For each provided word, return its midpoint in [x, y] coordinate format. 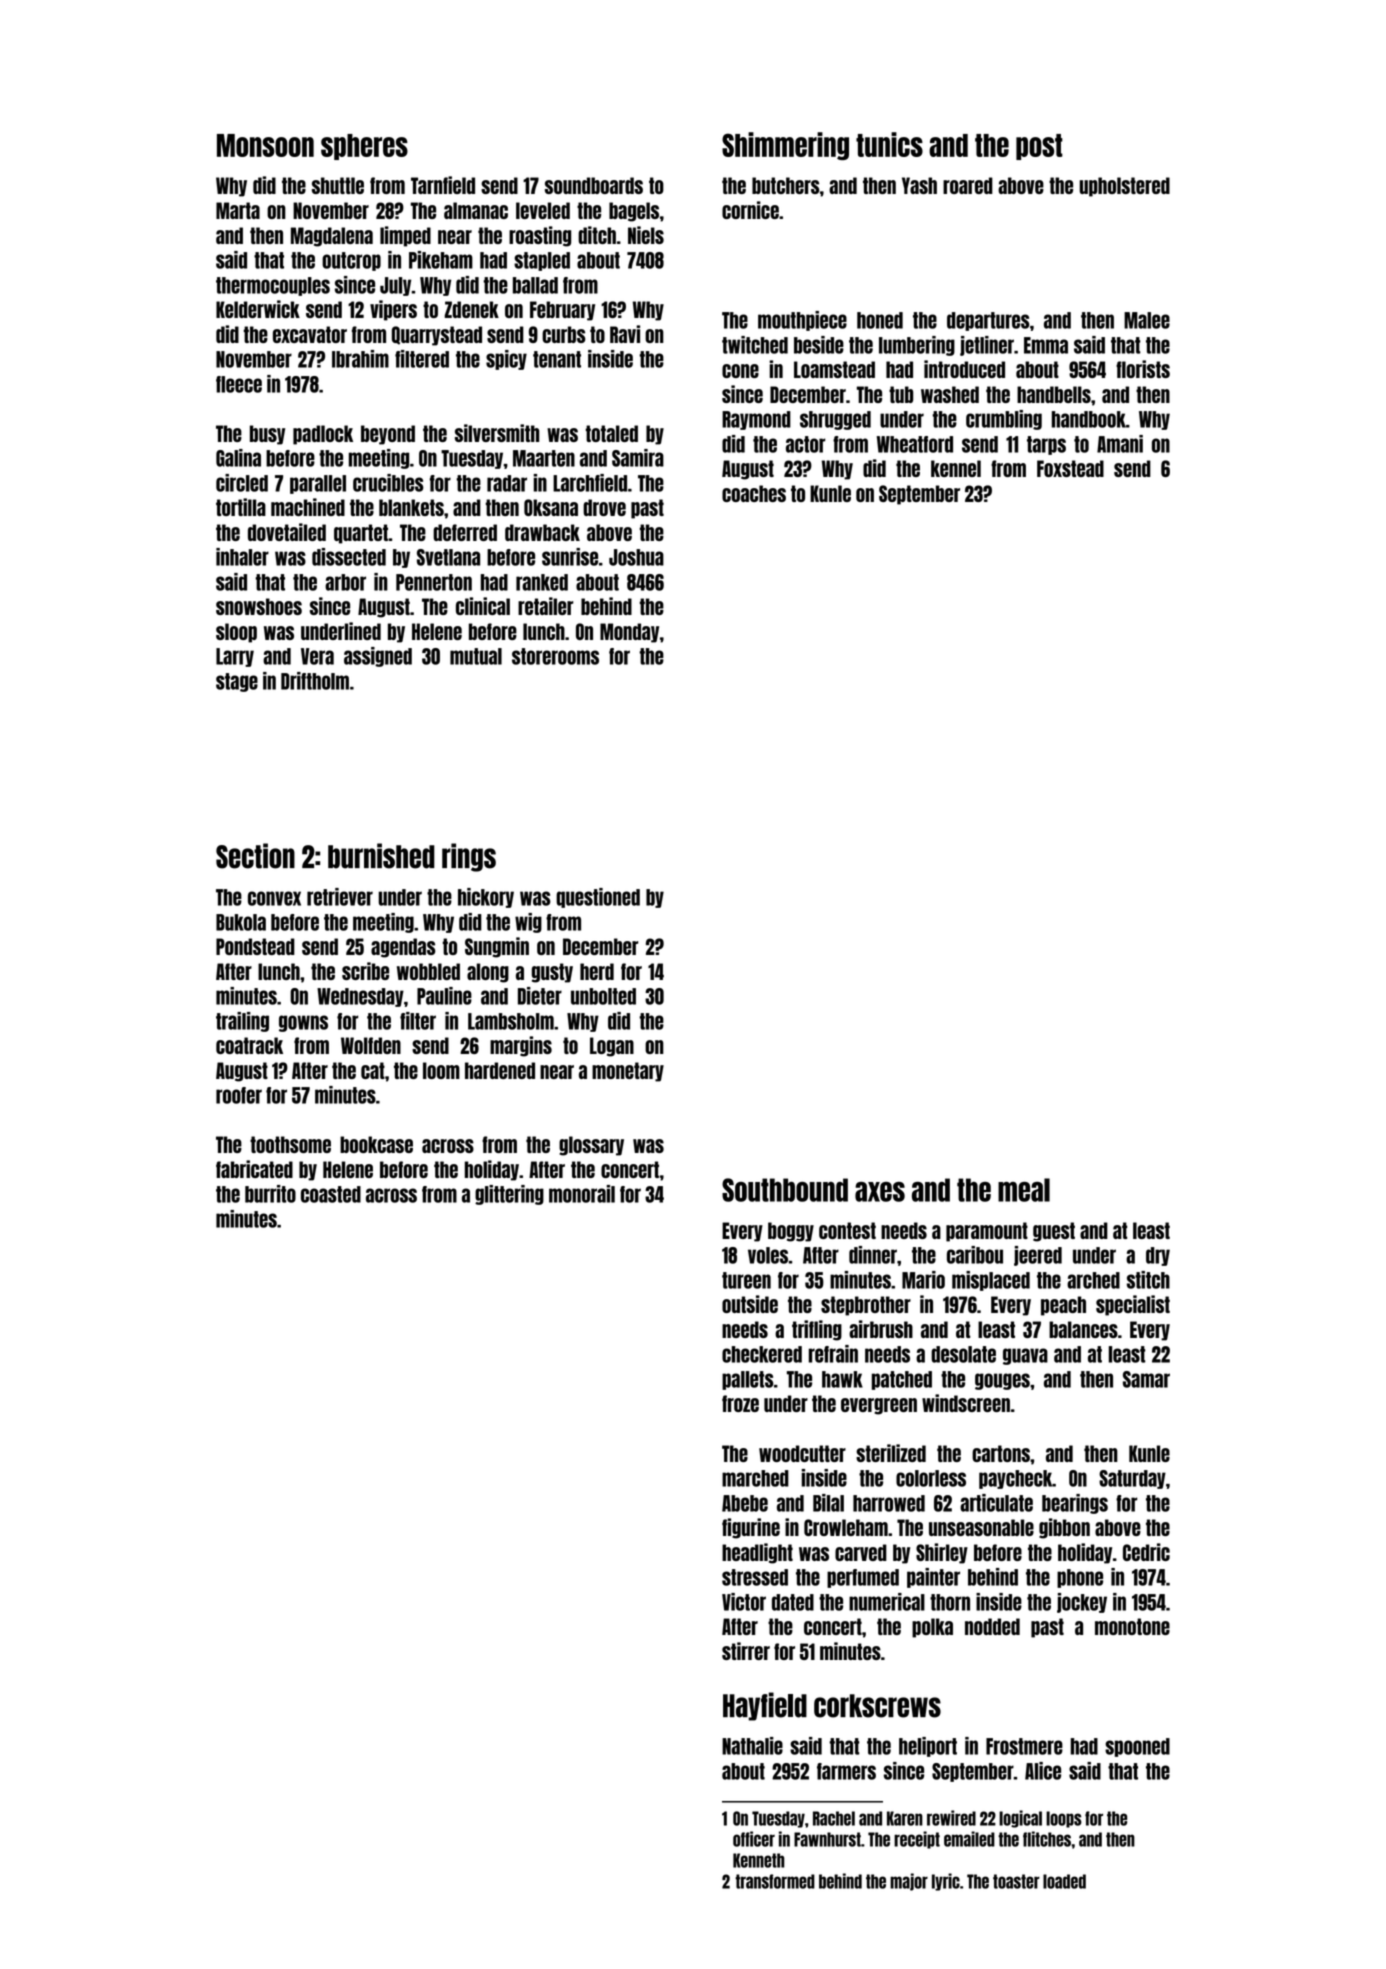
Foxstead [1070, 468]
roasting [540, 236]
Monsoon [265, 145]
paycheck [1015, 1479]
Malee [1147, 320]
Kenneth [759, 1860]
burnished [381, 856]
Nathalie [752, 1746]
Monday [629, 633]
